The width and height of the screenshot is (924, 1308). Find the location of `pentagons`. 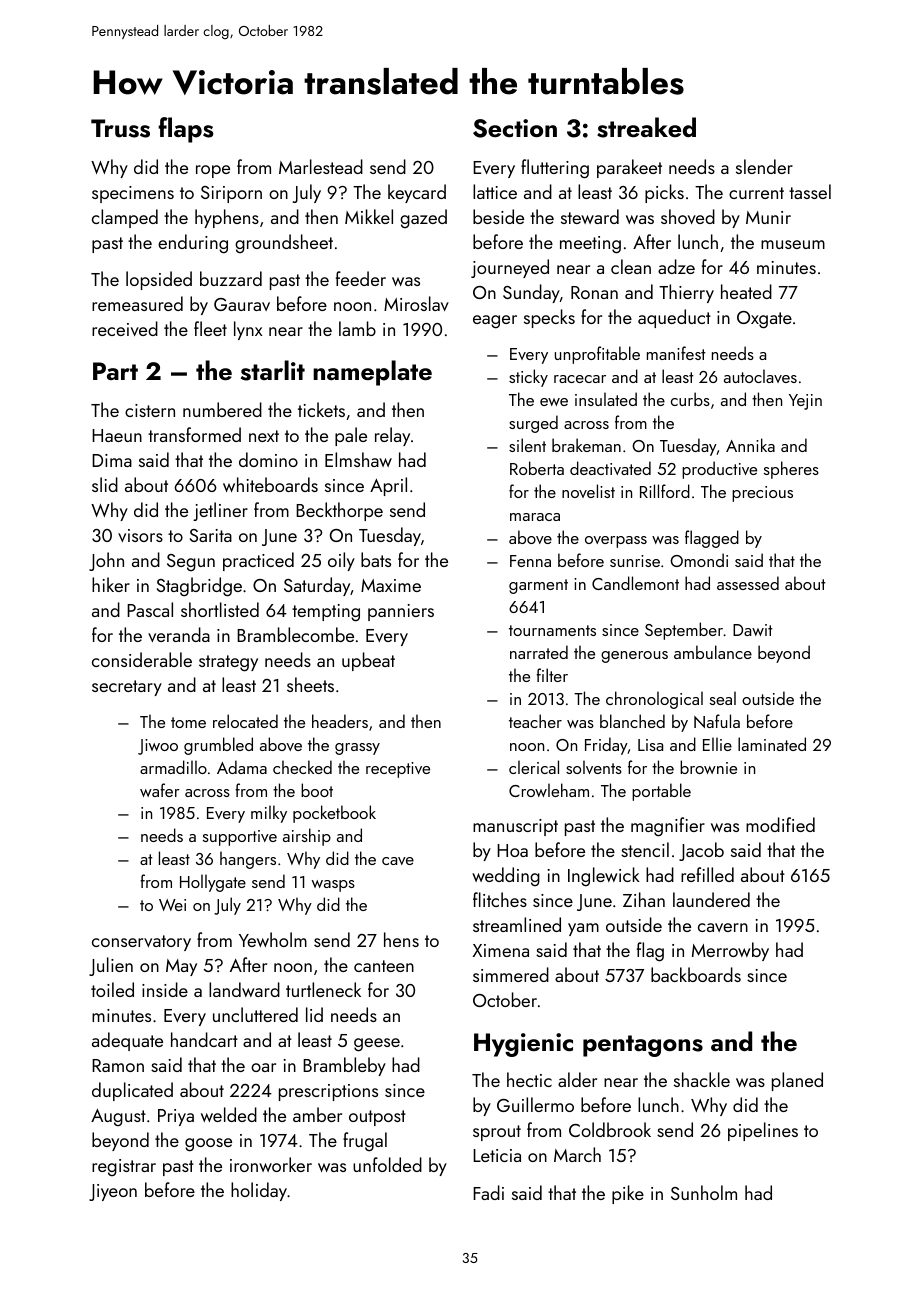

pentagons is located at coordinates (643, 1046).
